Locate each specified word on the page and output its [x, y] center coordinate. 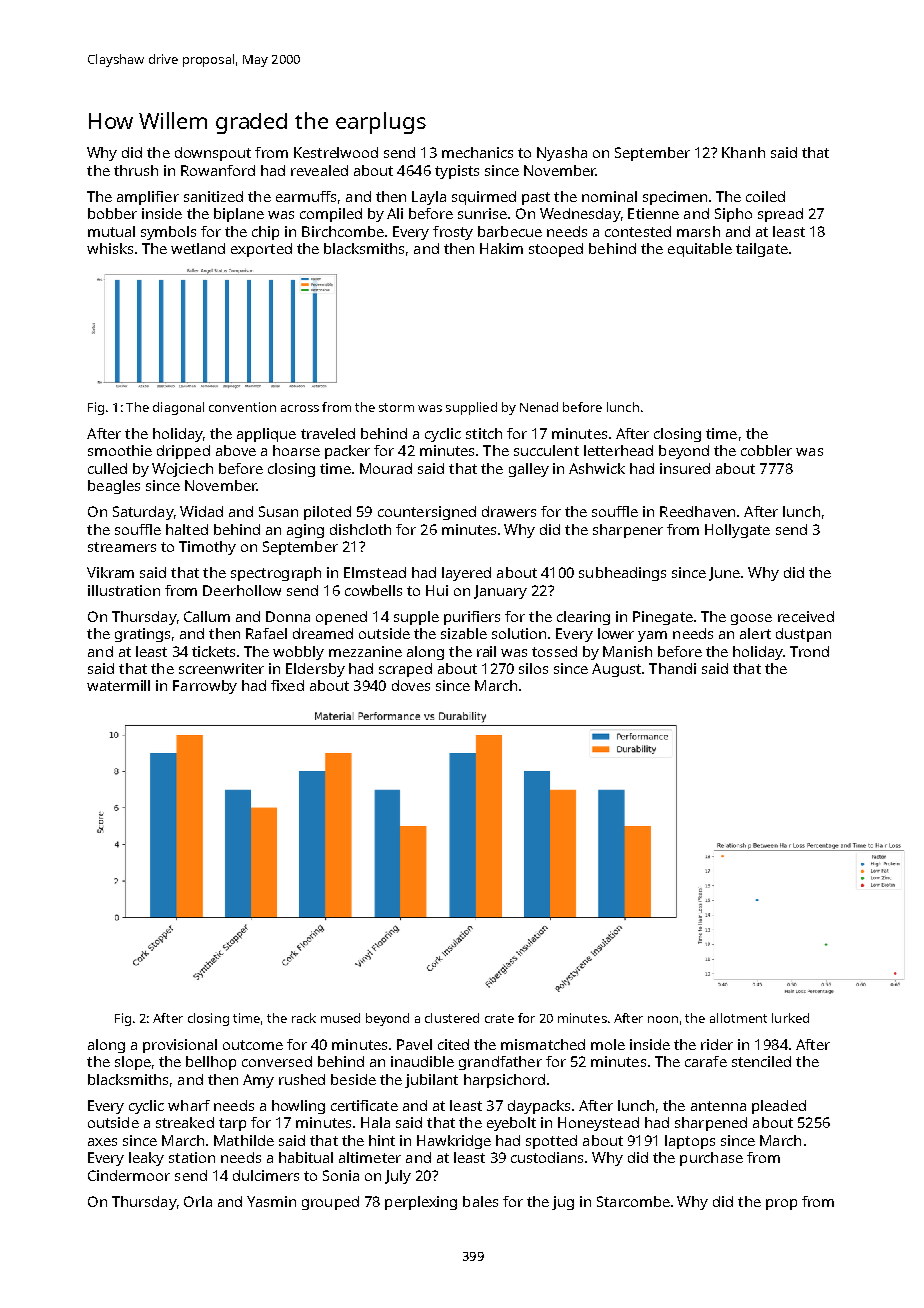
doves [411, 685]
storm [396, 407]
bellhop [211, 1063]
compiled [331, 215]
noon [663, 1019]
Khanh [743, 152]
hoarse [296, 450]
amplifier [148, 198]
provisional [180, 1046]
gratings [142, 635]
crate [499, 1018]
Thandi [672, 668]
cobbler [766, 450]
